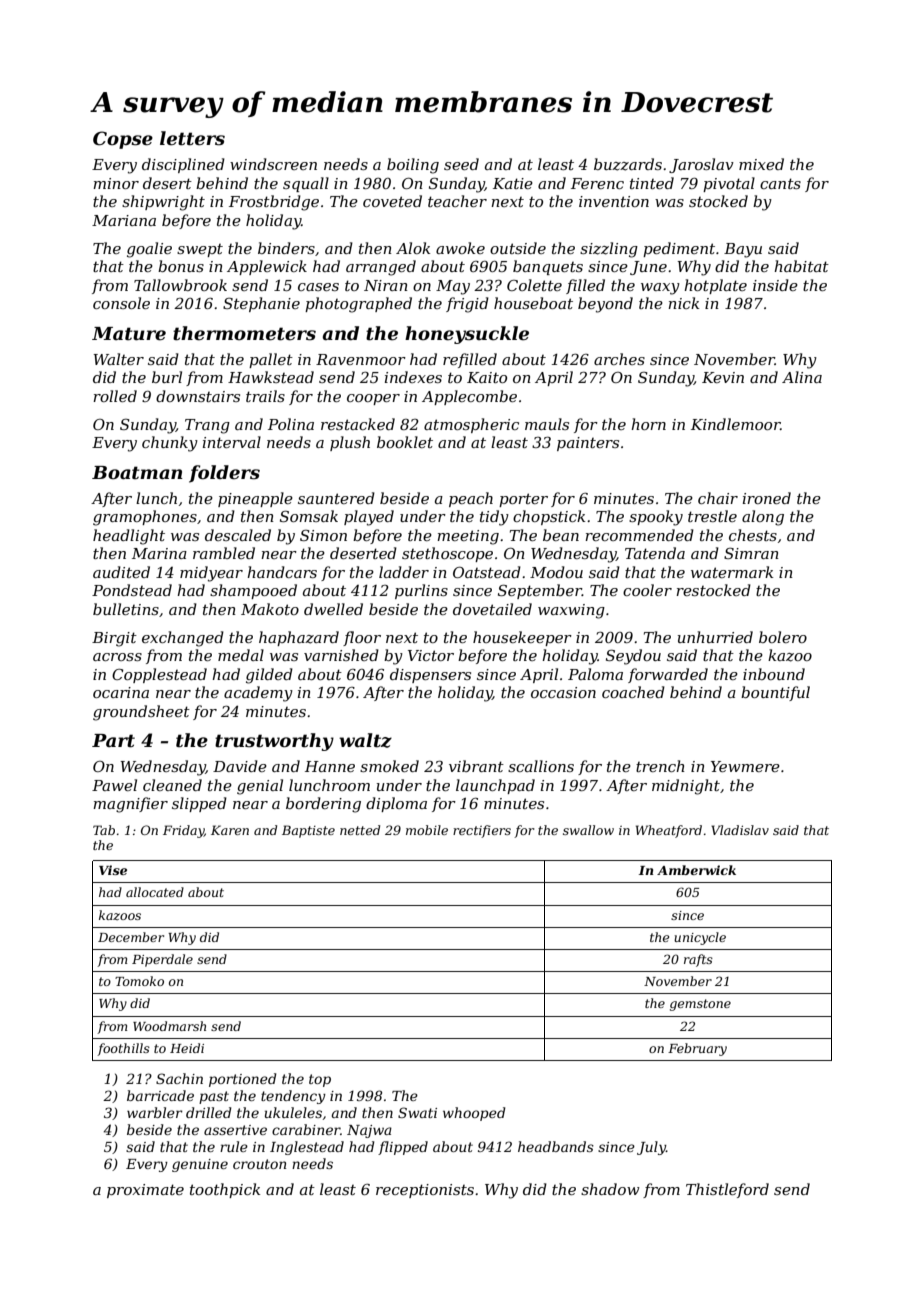 The width and height of the screenshot is (924, 1308). Describe the element at coordinates (597, 183) in the screenshot. I see `Ferenc` at that location.
